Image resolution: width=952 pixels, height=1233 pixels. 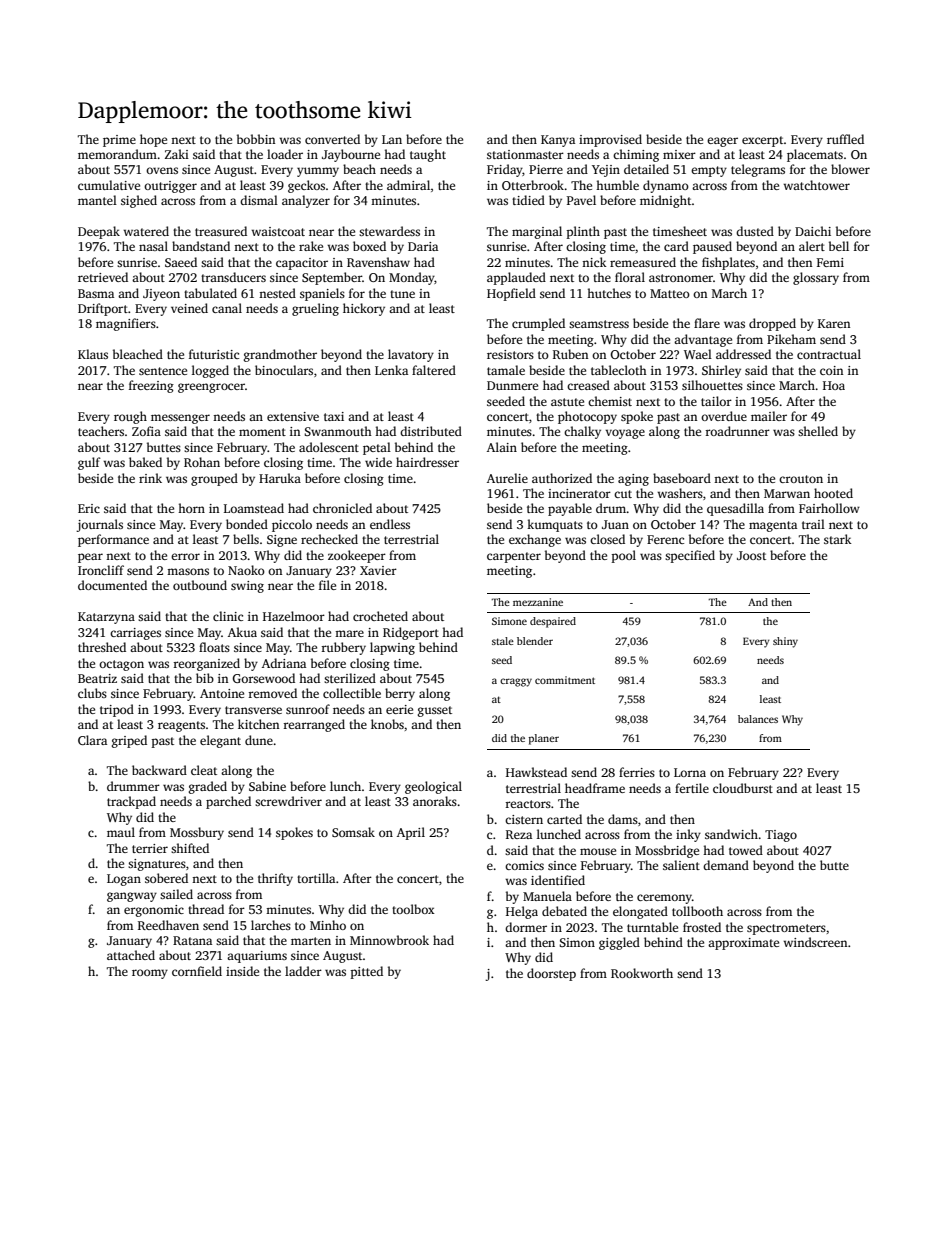 What do you see at coordinates (829, 508) in the screenshot?
I see `Fairhollow` at bounding box center [829, 508].
